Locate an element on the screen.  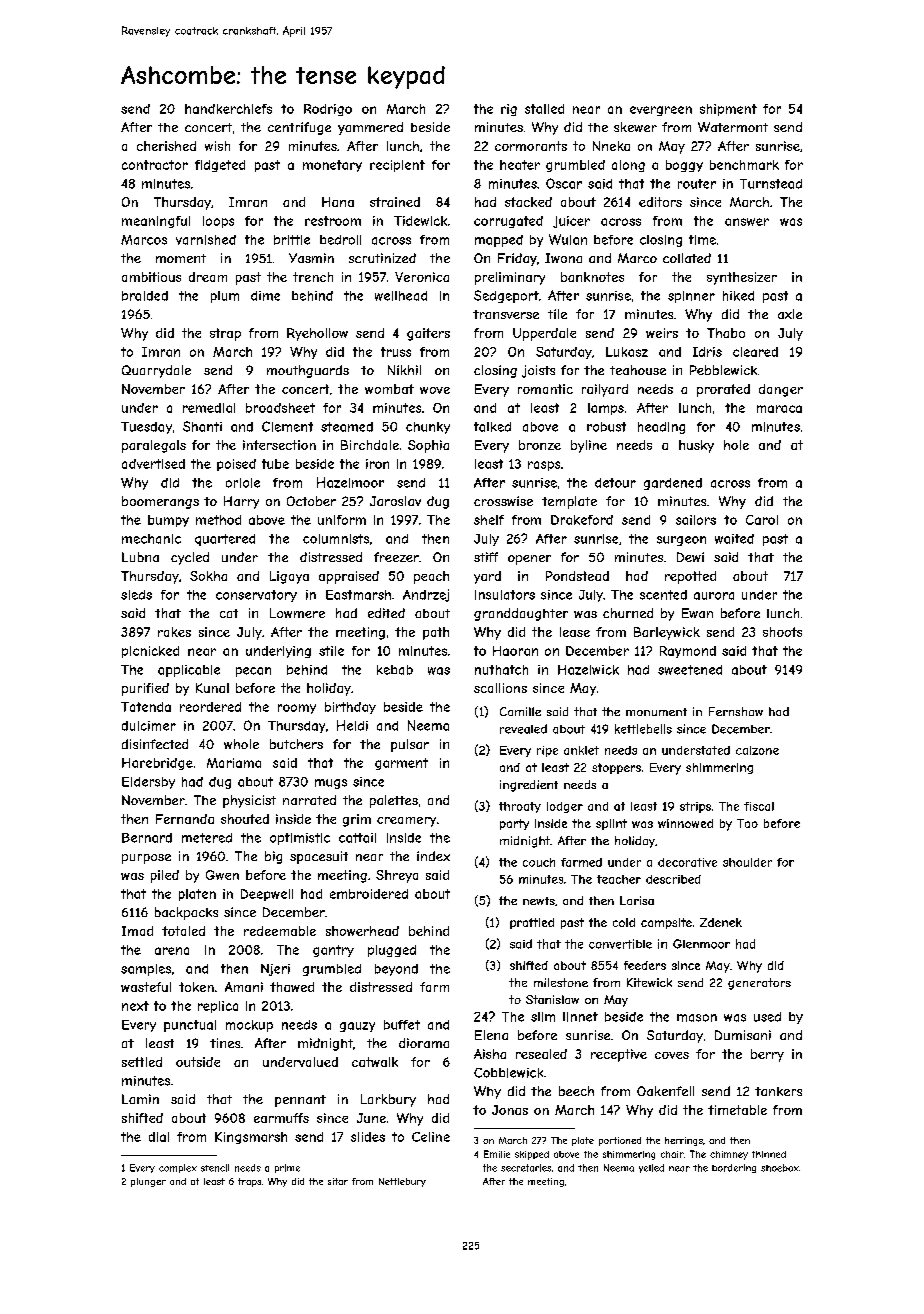
Turnstead is located at coordinates (771, 184).
